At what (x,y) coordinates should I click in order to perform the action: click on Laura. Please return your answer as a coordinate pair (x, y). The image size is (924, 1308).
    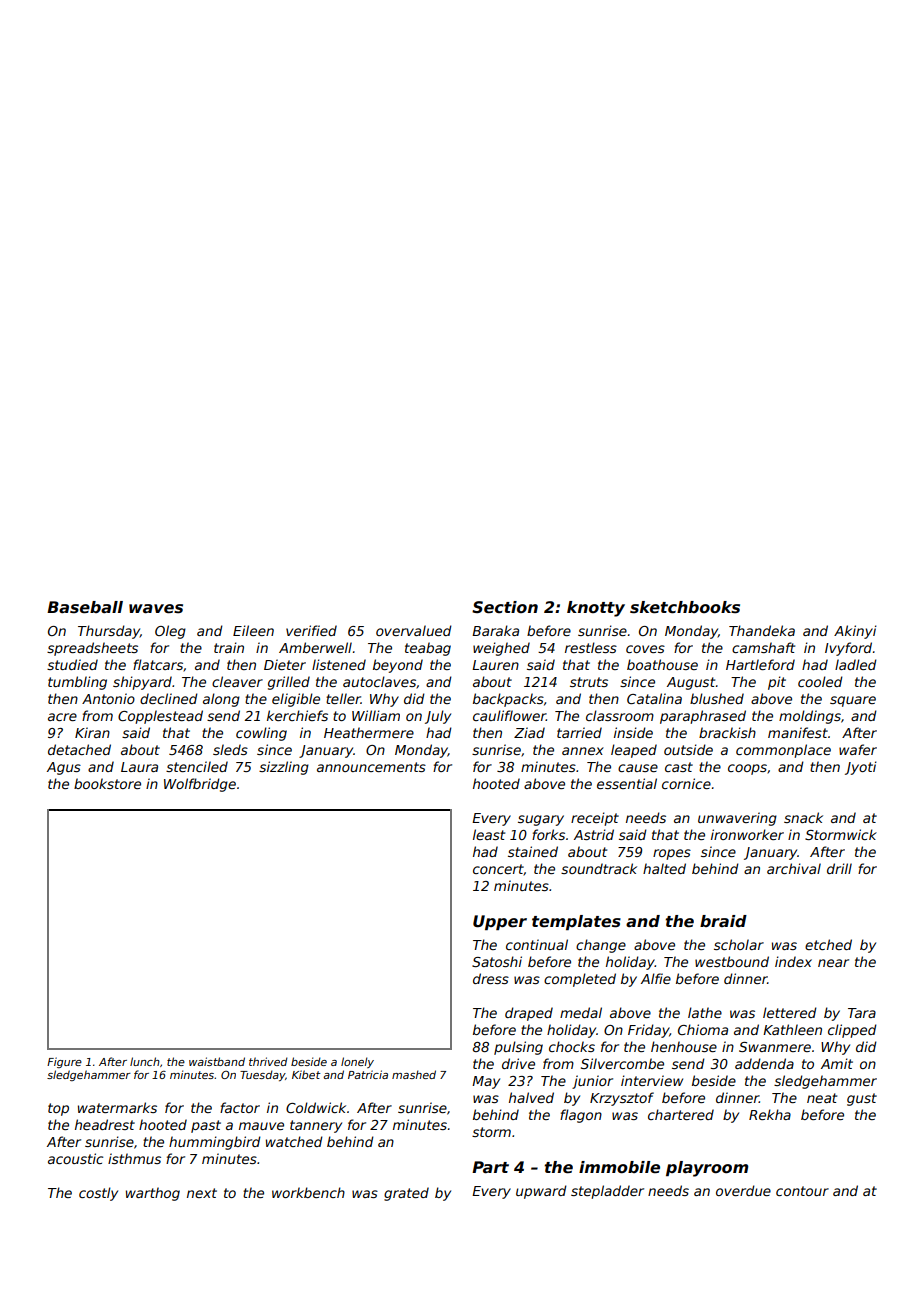
    Looking at the image, I should click on (139, 767).
